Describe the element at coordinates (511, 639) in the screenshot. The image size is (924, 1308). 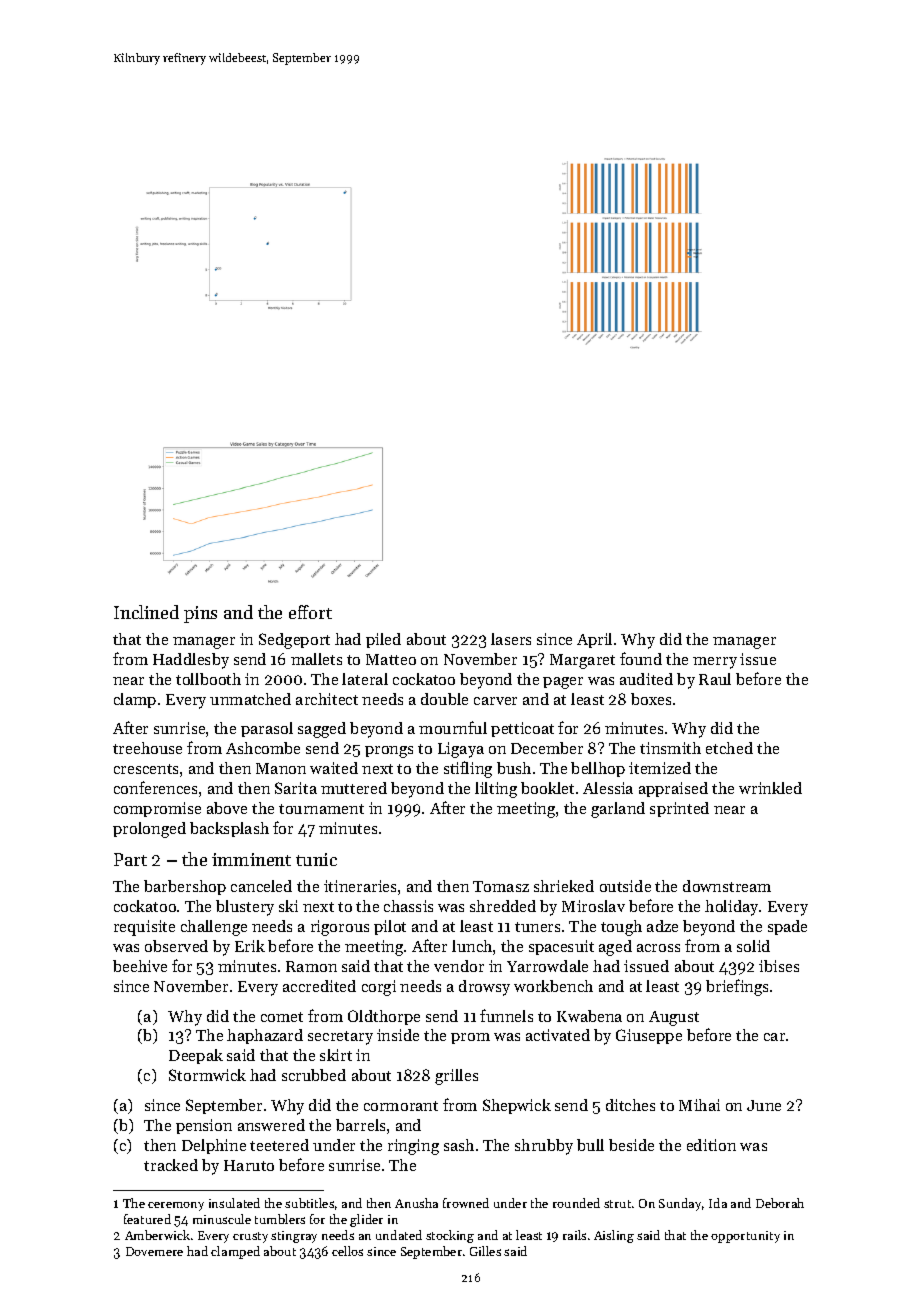
I see `lasers` at that location.
